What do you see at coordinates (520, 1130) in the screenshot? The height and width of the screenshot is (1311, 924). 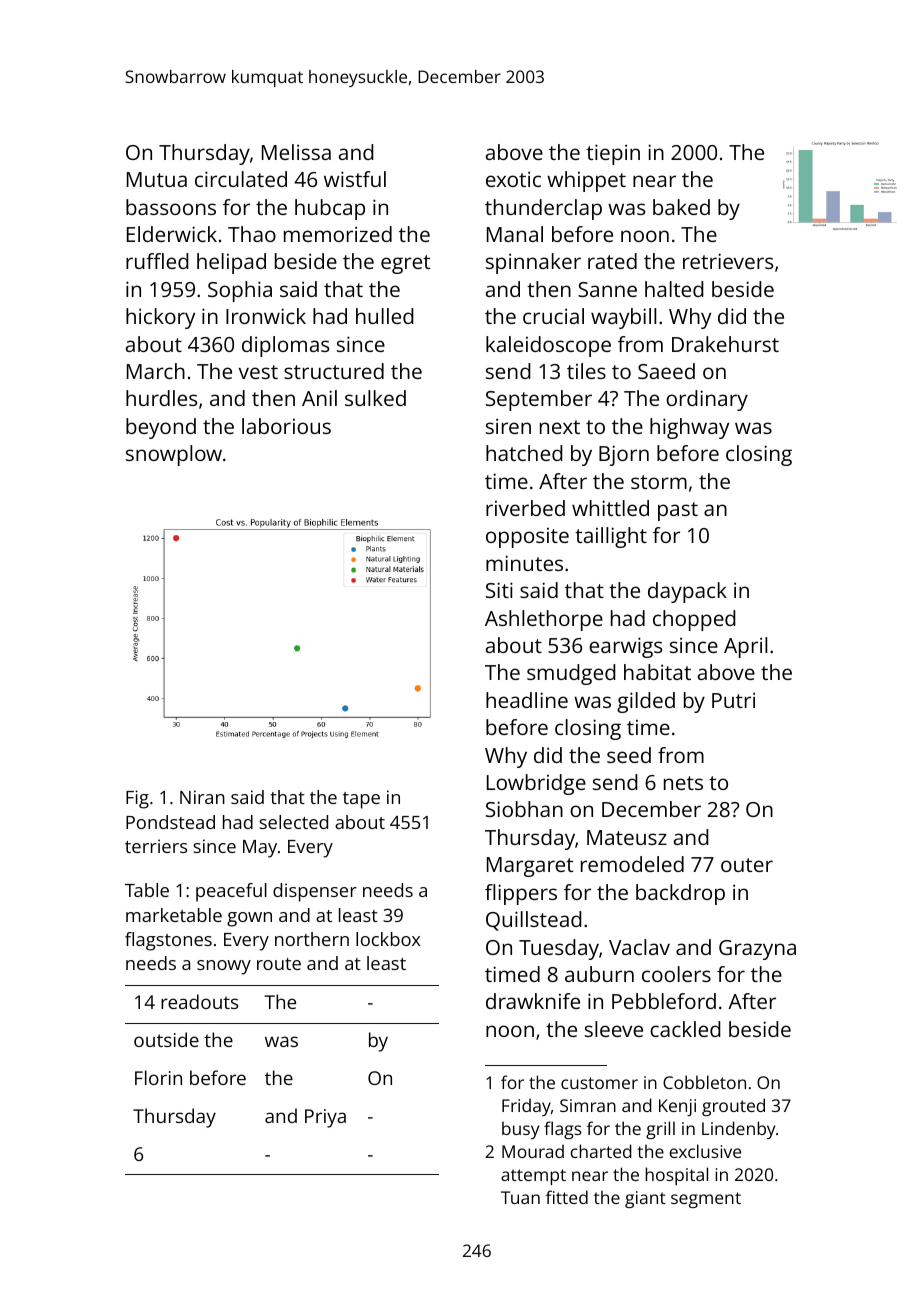 I see `busy` at bounding box center [520, 1130].
